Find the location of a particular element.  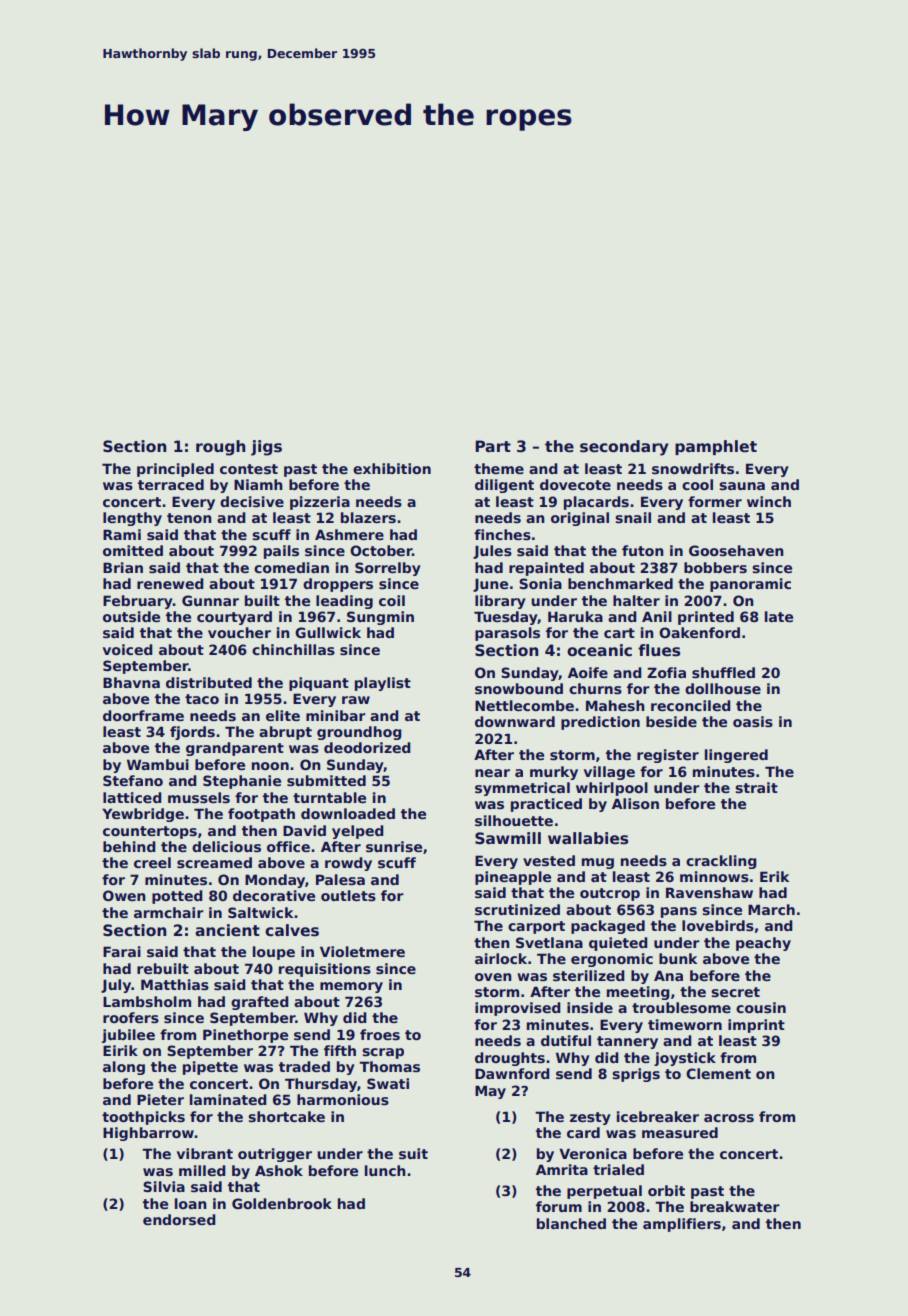

jigs is located at coordinates (266, 448).
